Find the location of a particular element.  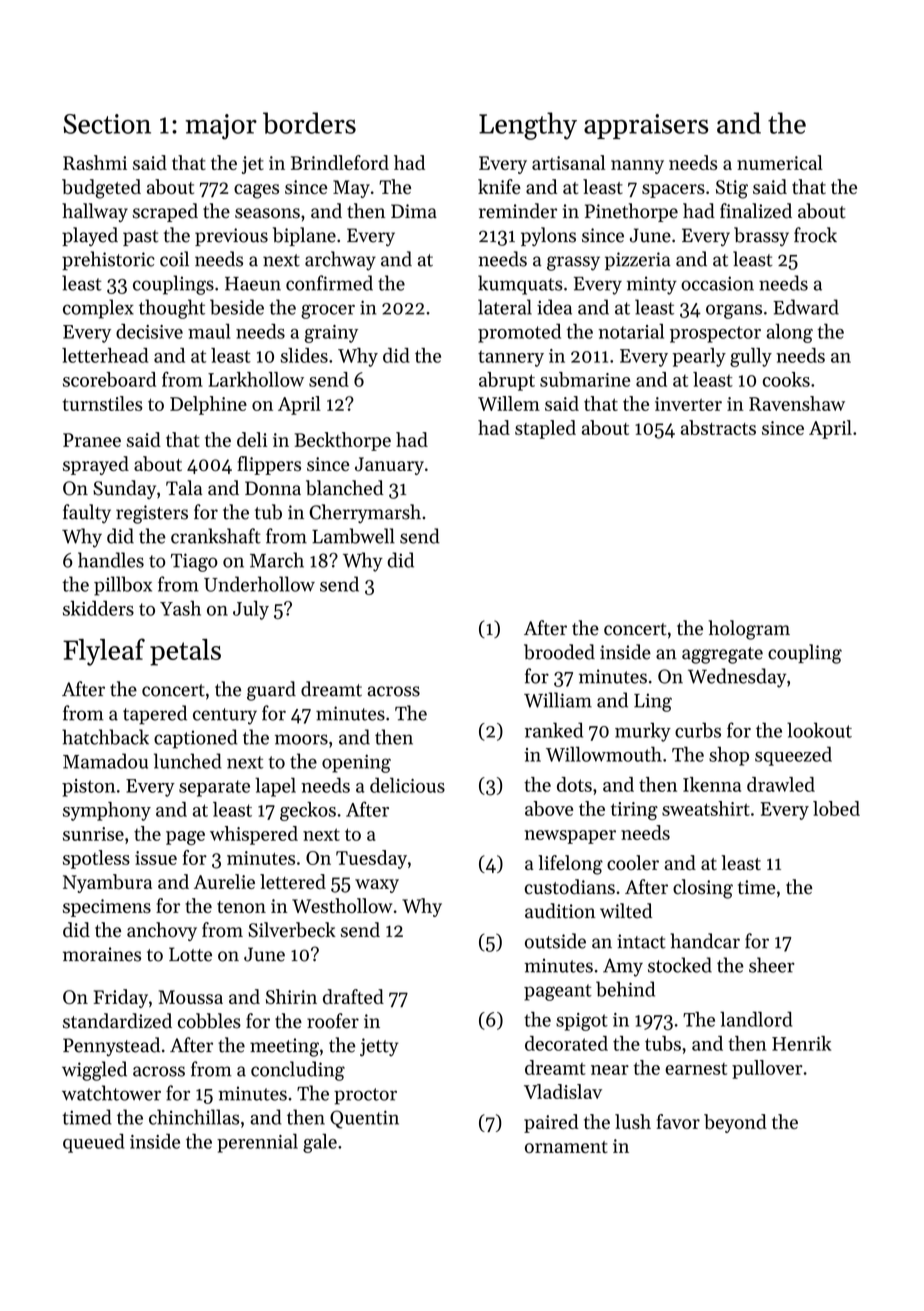

archway is located at coordinates (340, 261).
